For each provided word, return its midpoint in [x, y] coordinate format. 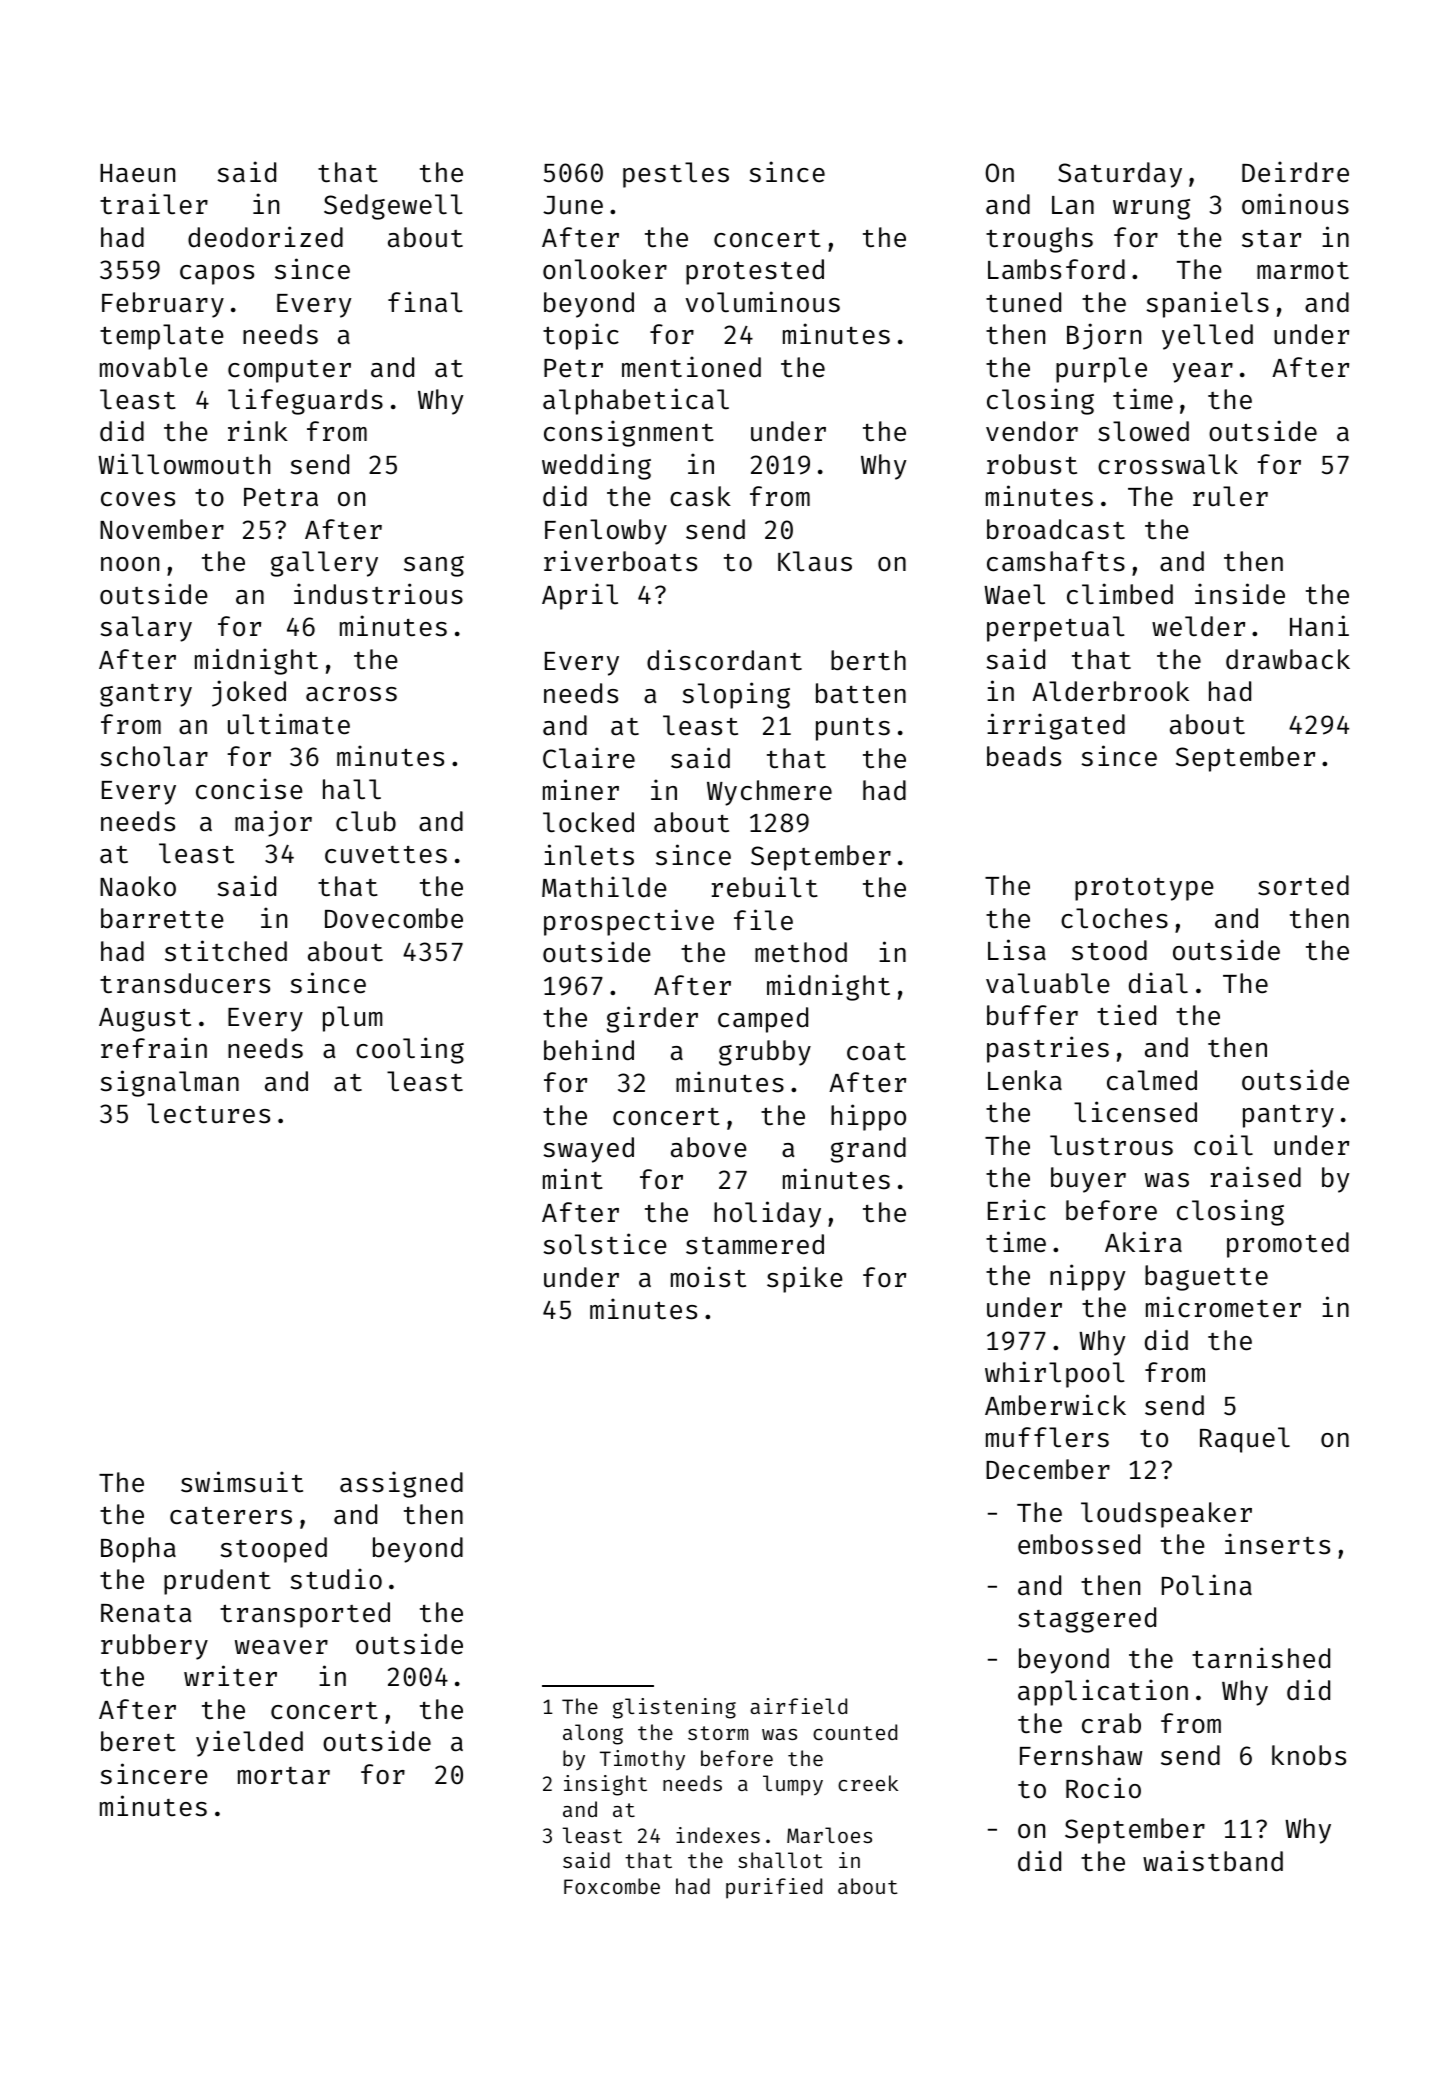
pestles [676, 175]
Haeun [137, 173]
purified [774, 1888]
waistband [1213, 1861]
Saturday [1120, 175]
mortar [284, 1776]
